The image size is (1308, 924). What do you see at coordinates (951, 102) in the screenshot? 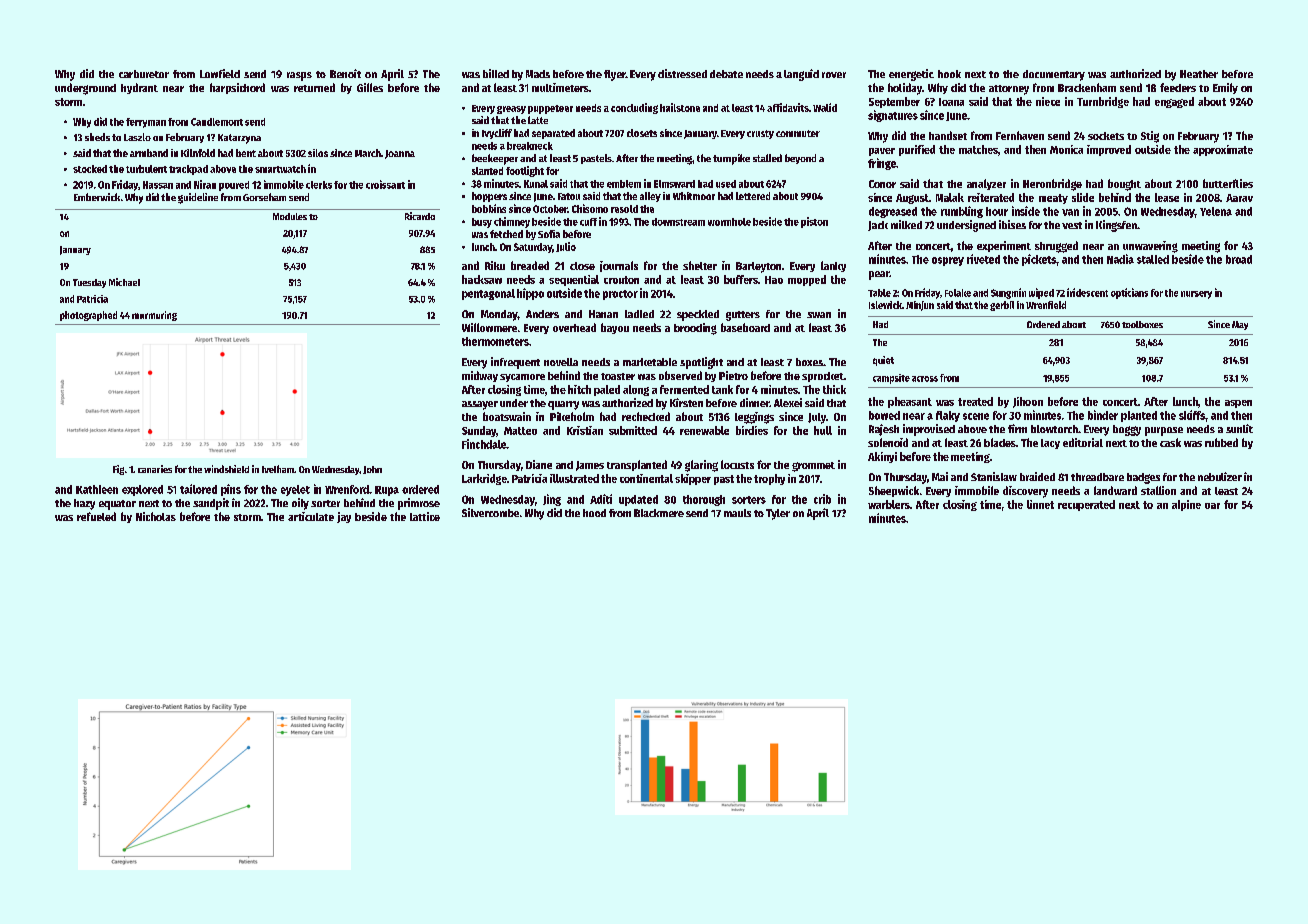
I see `Ioana` at bounding box center [951, 102].
